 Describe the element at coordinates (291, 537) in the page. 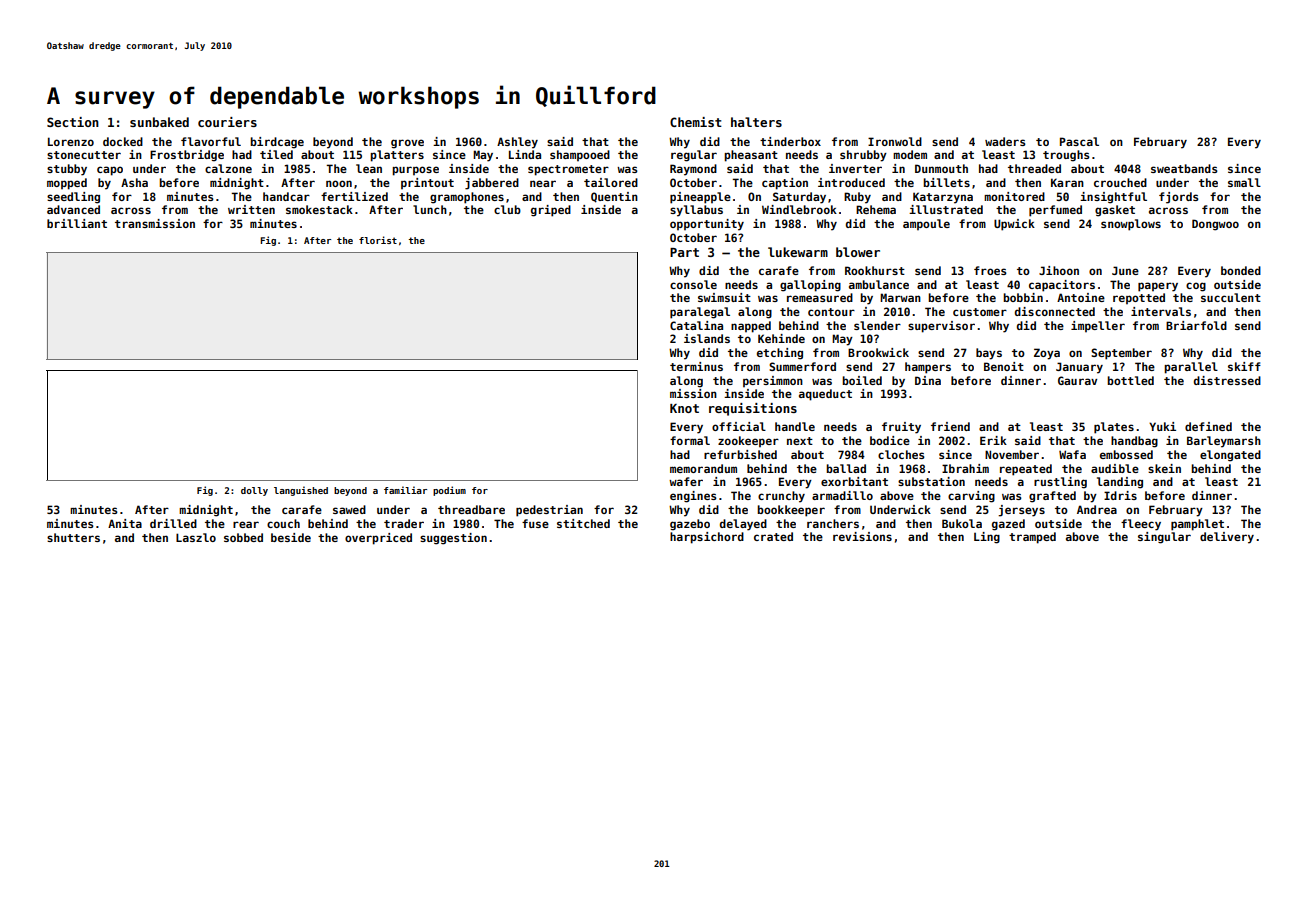

I see `beside` at that location.
